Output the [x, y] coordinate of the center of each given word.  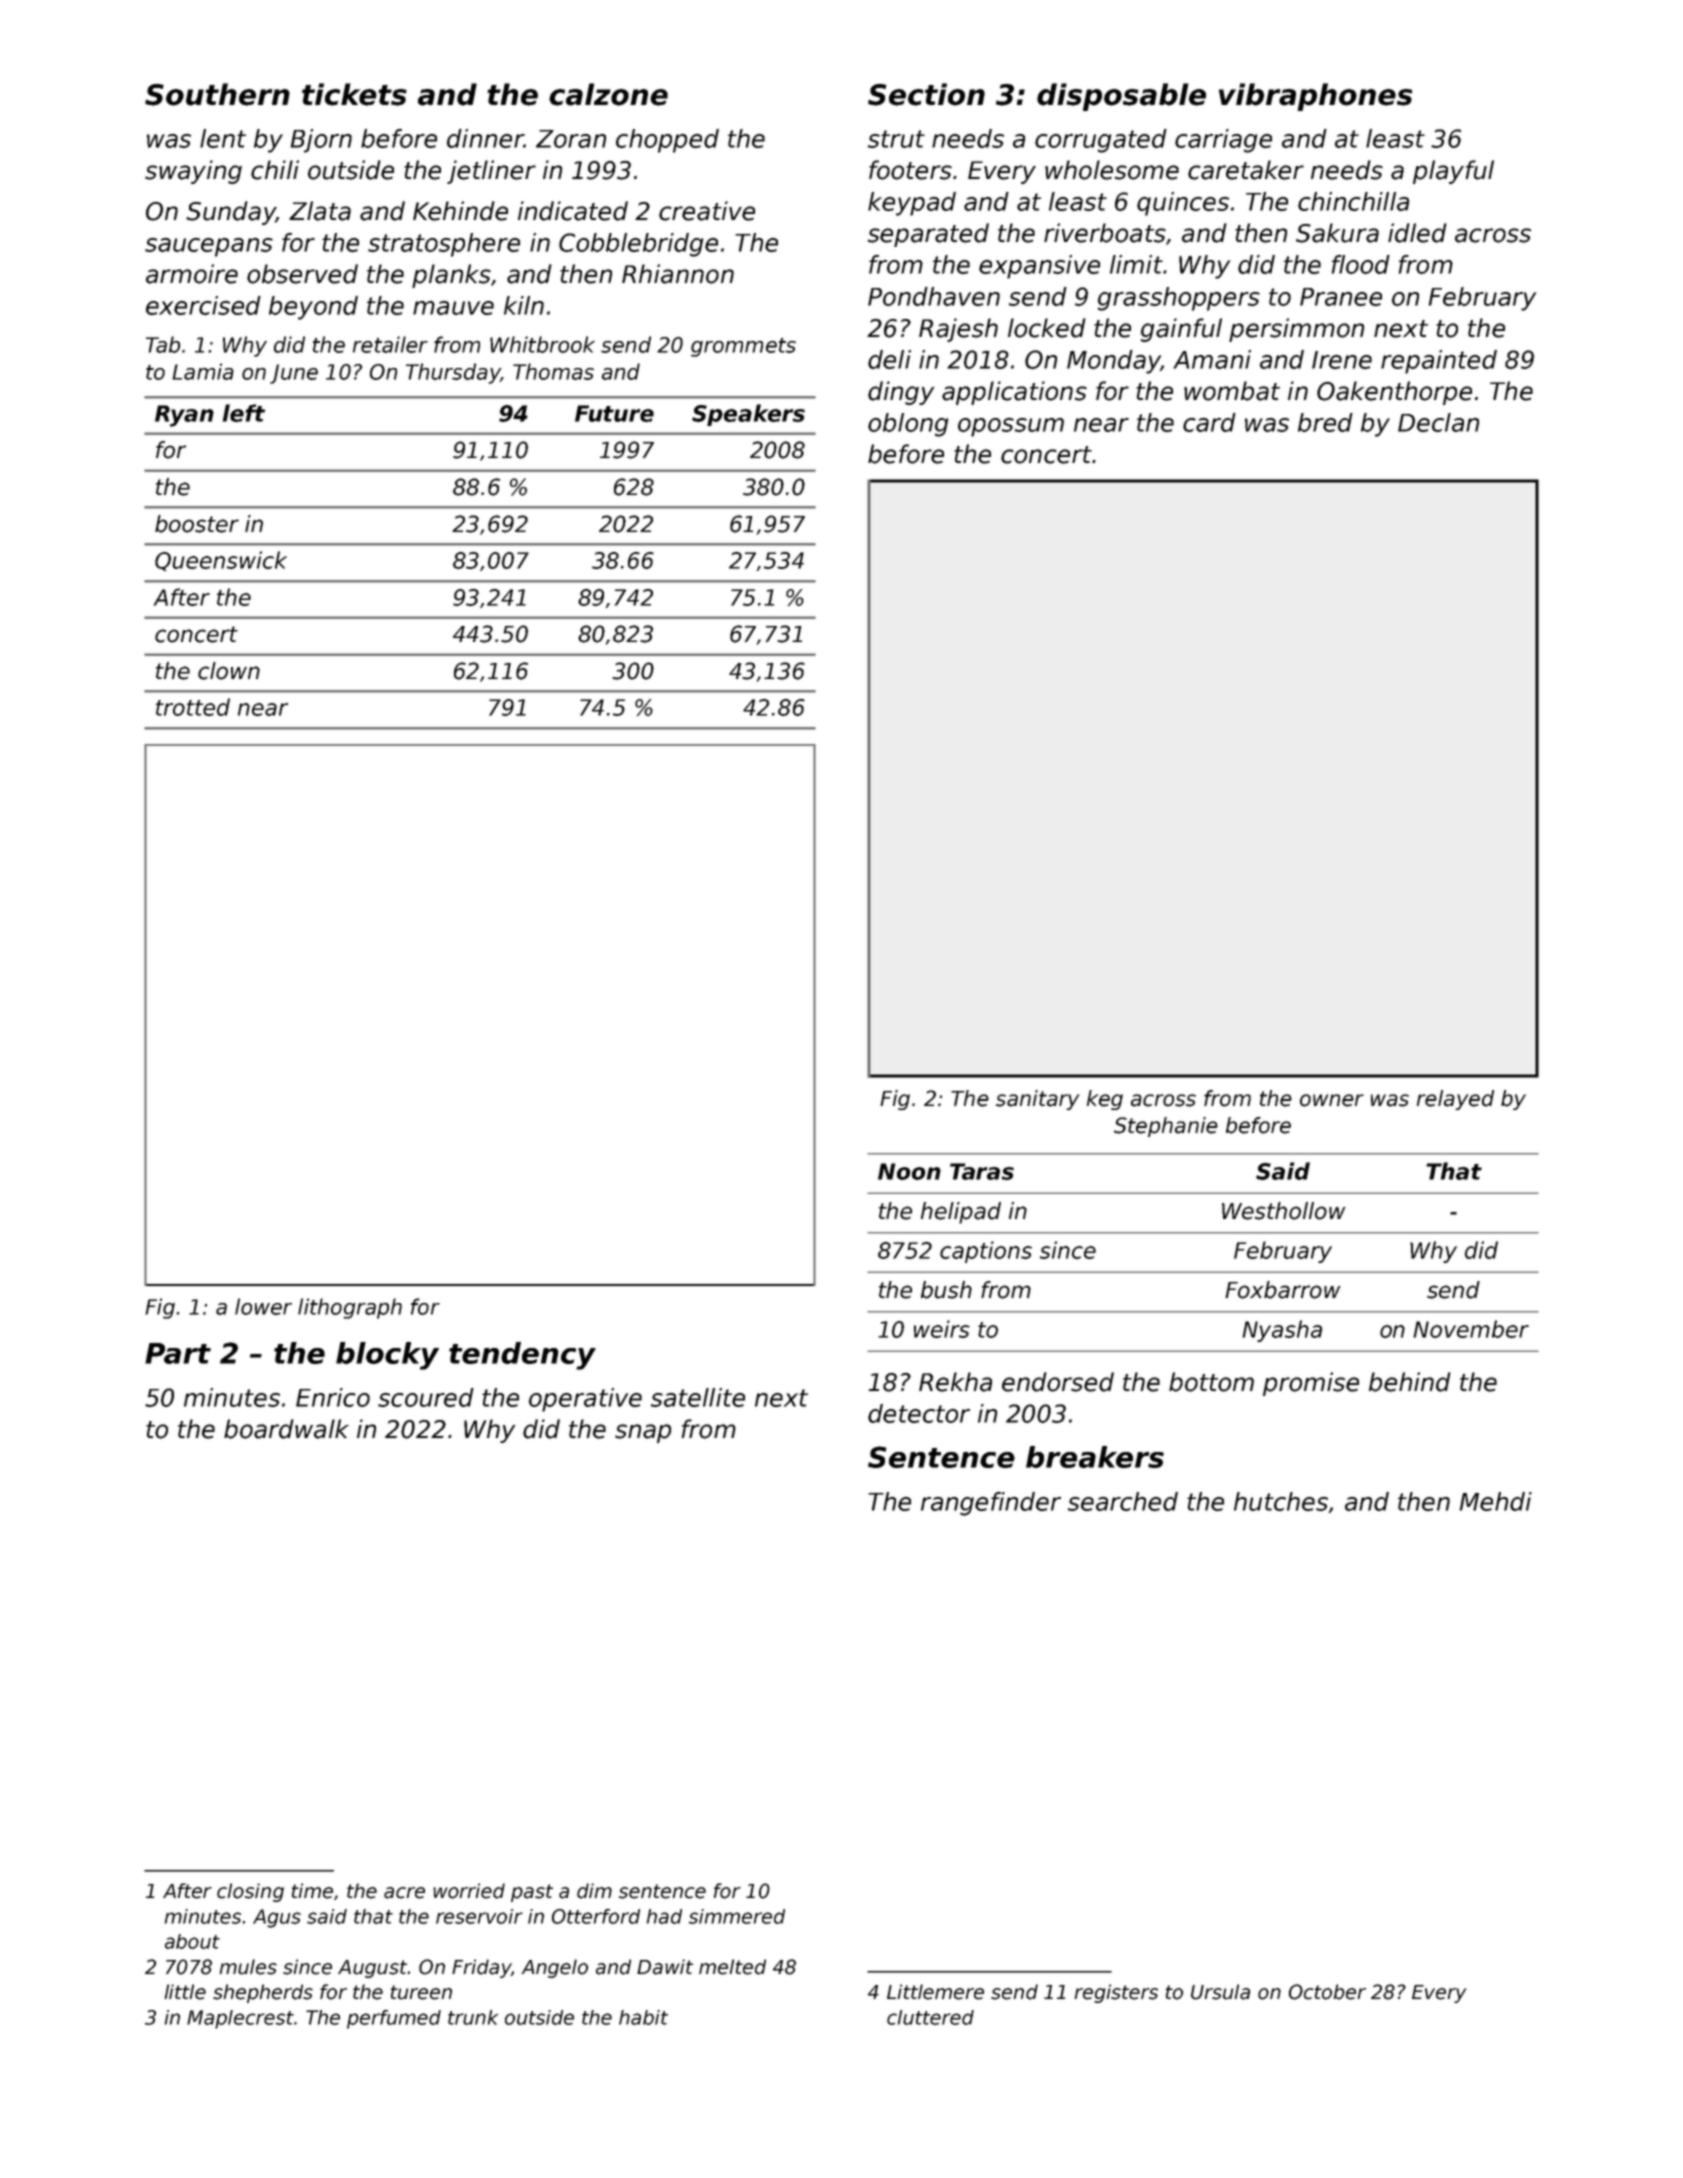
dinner [485, 138]
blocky [387, 1356]
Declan [1438, 422]
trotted [193, 707]
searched [1123, 1501]
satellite [698, 1397]
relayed [1455, 1100]
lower [263, 1306]
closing [250, 1892]
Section [926, 94]
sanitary [1037, 1100]
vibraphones [1315, 97]
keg [1105, 1100]
